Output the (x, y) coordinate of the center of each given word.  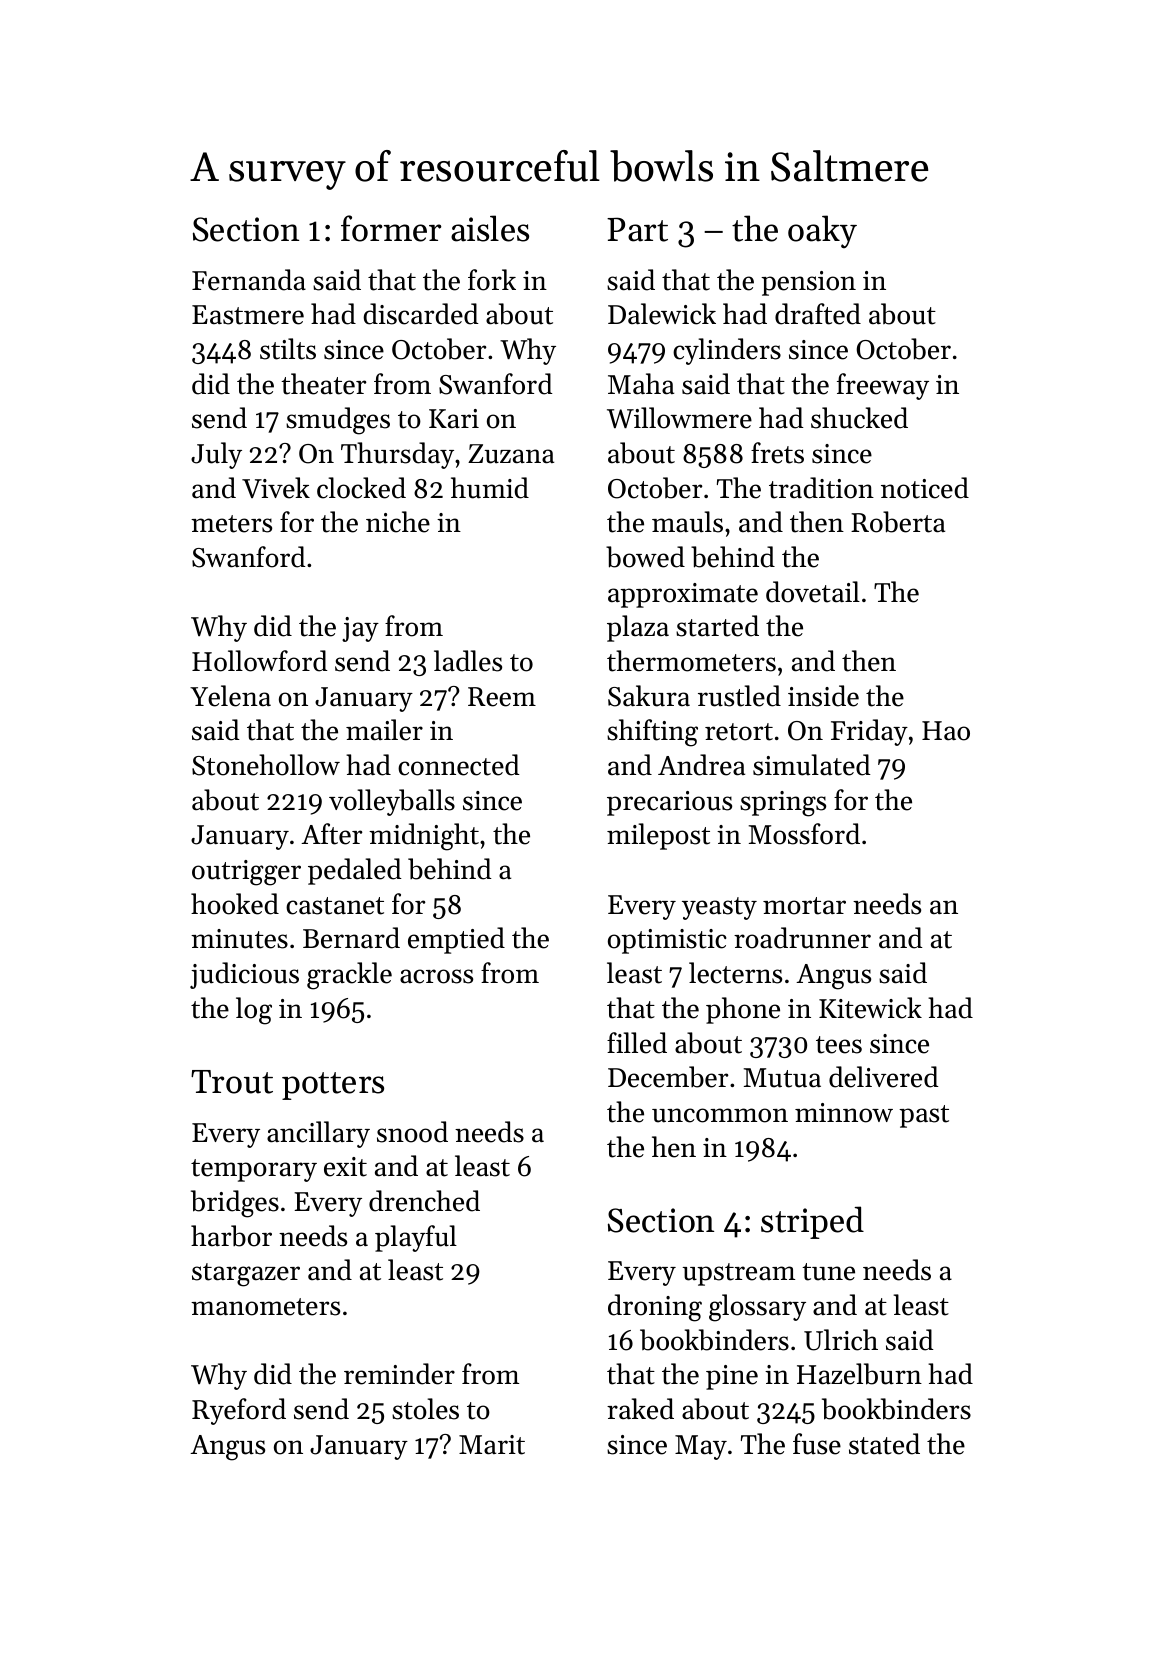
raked (640, 1409)
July (216, 455)
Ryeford (239, 1411)
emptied (456, 940)
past (924, 1116)
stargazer (246, 1275)
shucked (859, 418)
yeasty (719, 908)
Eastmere (248, 315)
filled (637, 1043)
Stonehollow (266, 765)
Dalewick (662, 314)
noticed (925, 488)
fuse (817, 1444)
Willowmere (679, 418)
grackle (349, 976)
